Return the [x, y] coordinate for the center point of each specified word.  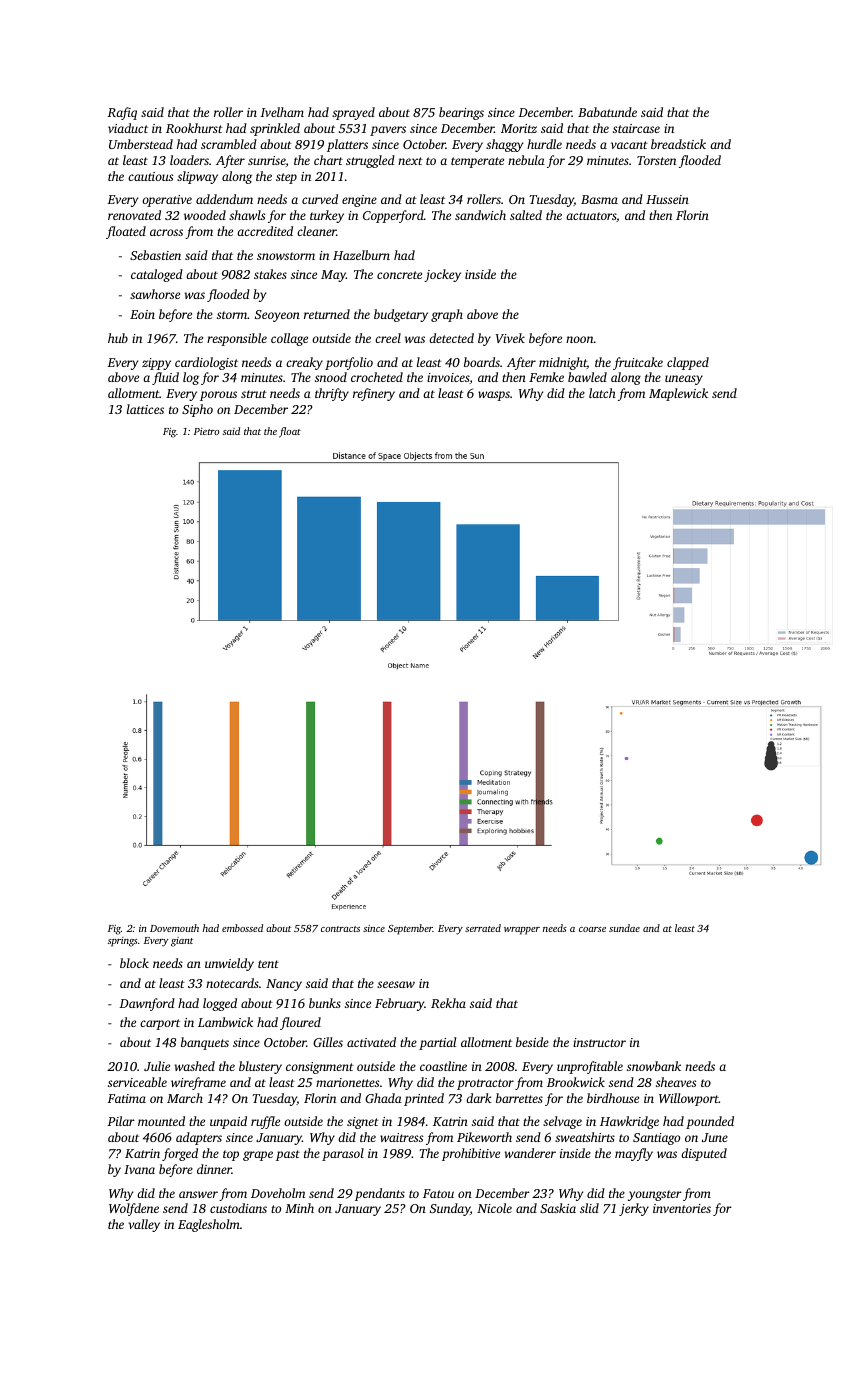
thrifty [332, 394]
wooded [205, 215]
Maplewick [678, 394]
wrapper [522, 931]
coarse [592, 929]
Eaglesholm [209, 1225]
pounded [710, 1122]
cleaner [317, 231]
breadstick [678, 144]
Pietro [206, 431]
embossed [242, 928]
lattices [145, 409]
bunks [325, 1003]
